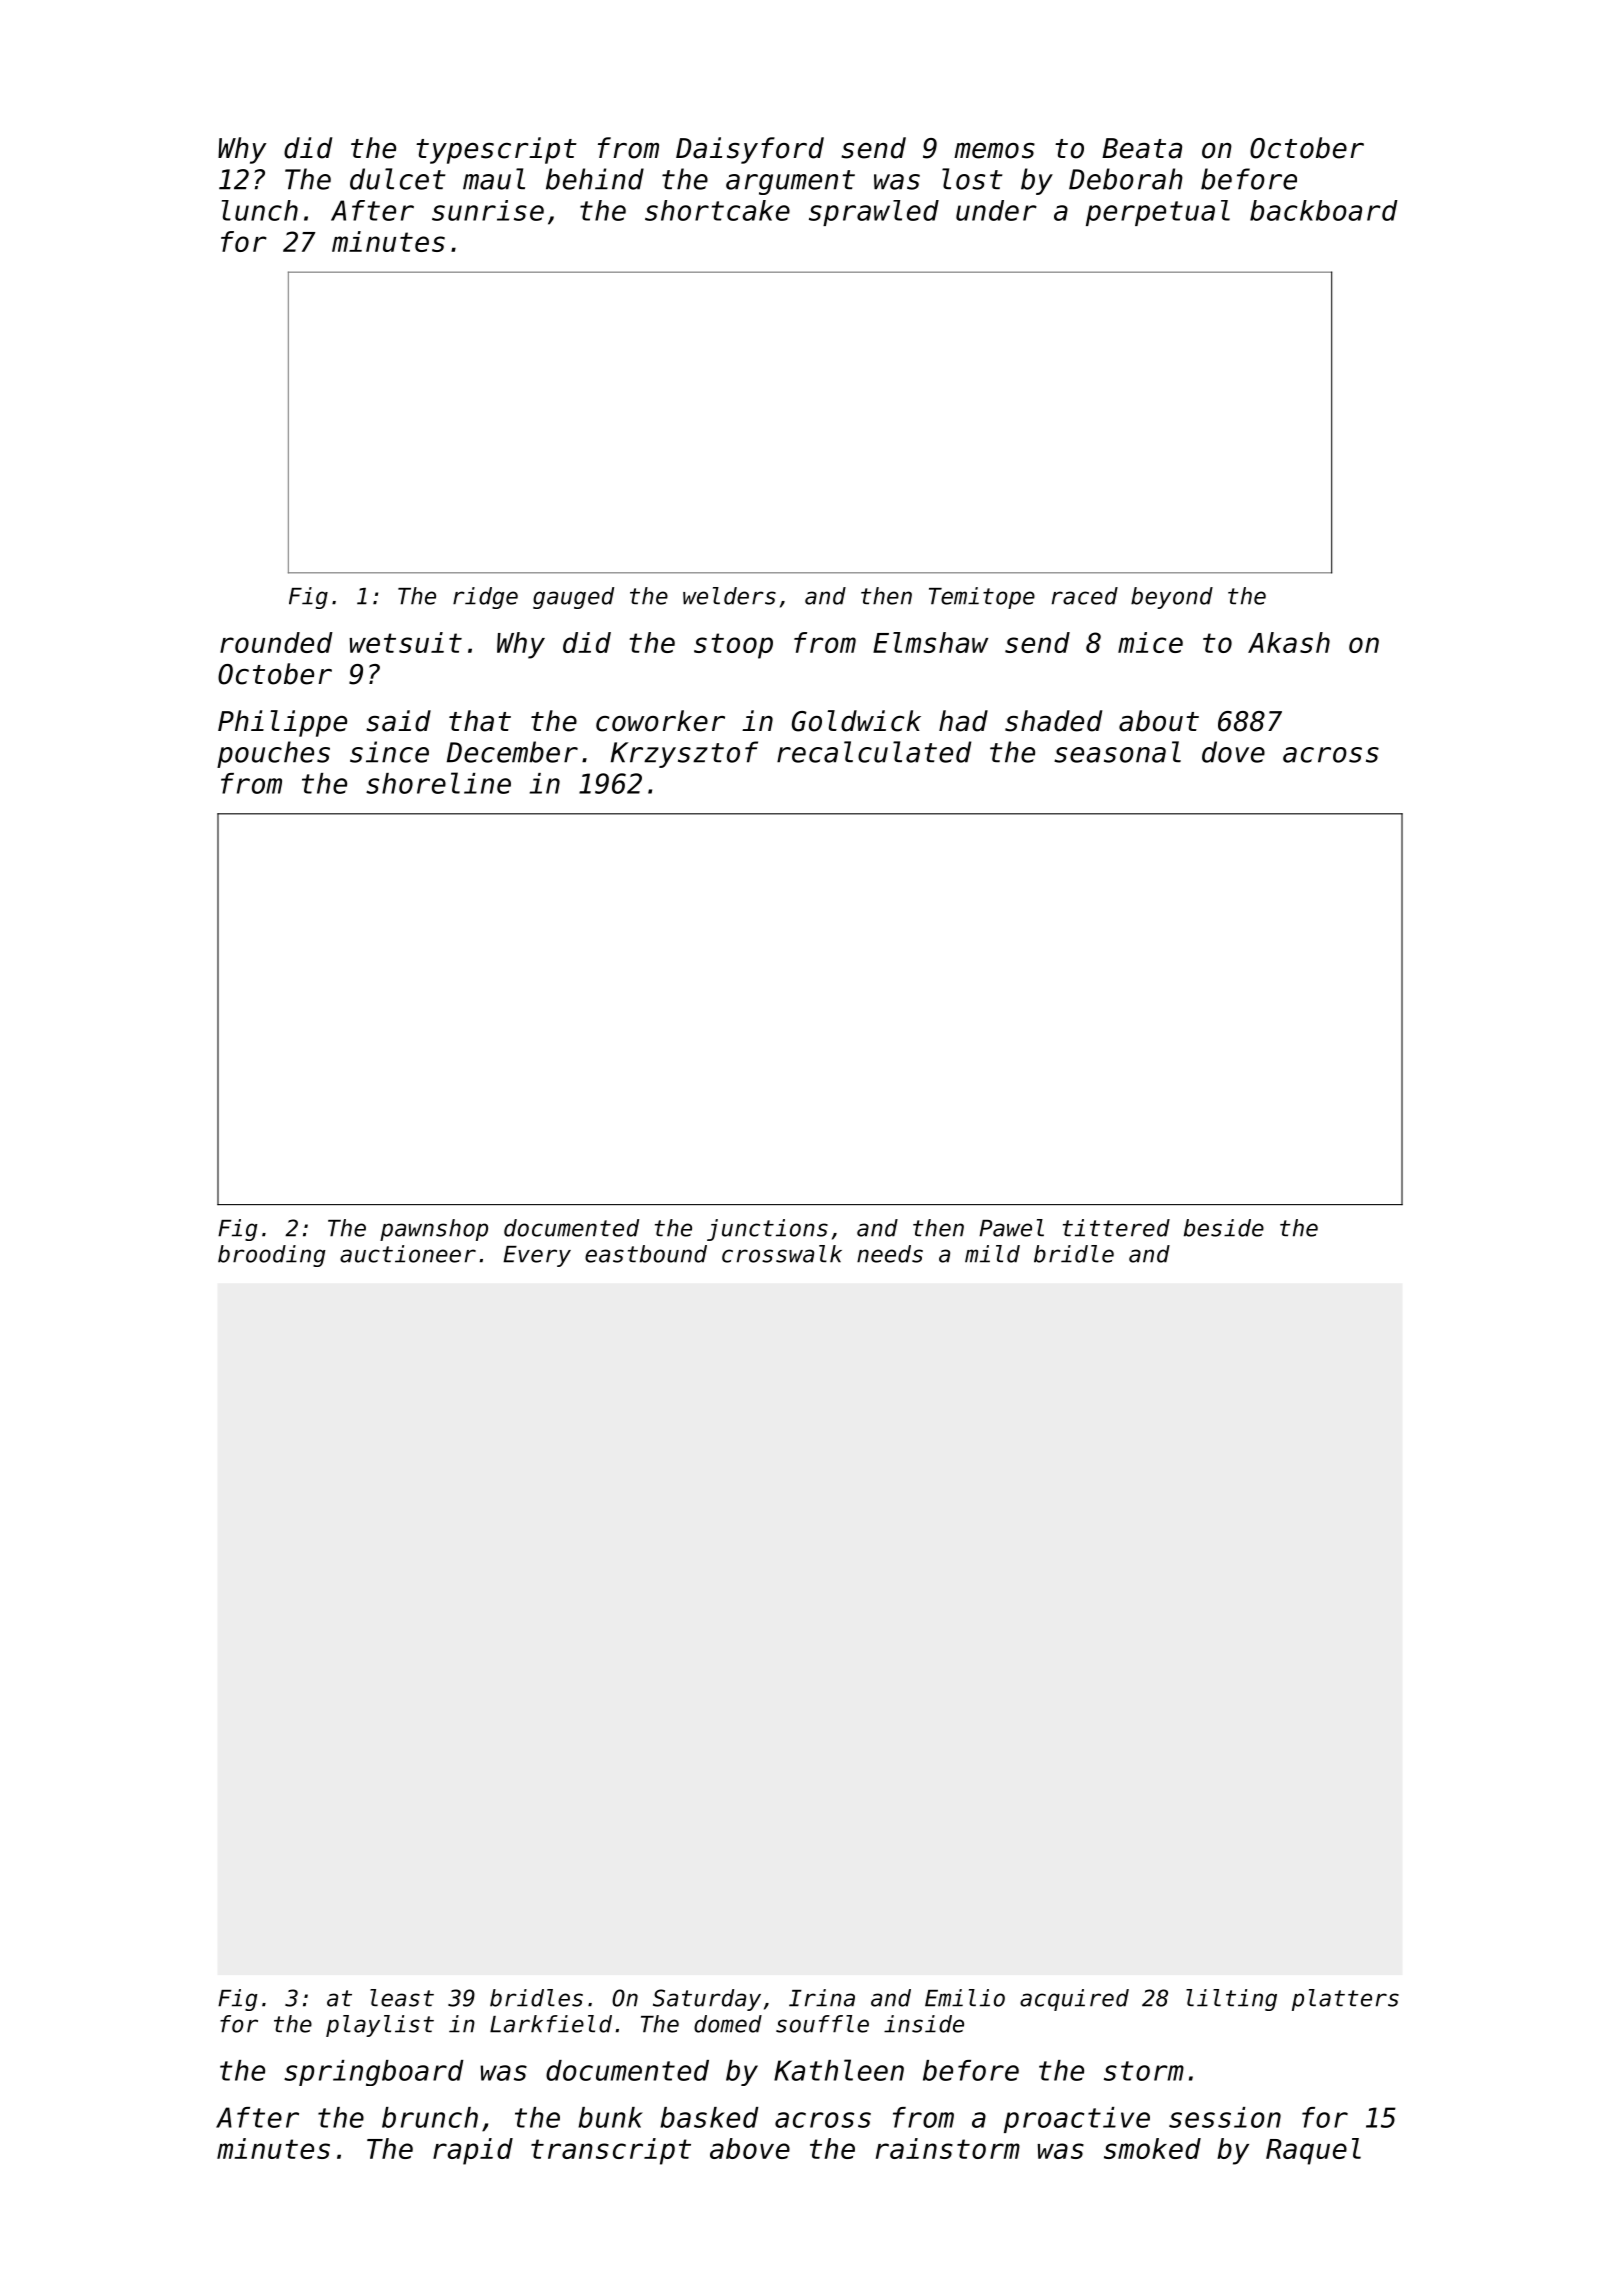  What do you see at coordinates (1233, 752) in the document?
I see `dove` at bounding box center [1233, 752].
